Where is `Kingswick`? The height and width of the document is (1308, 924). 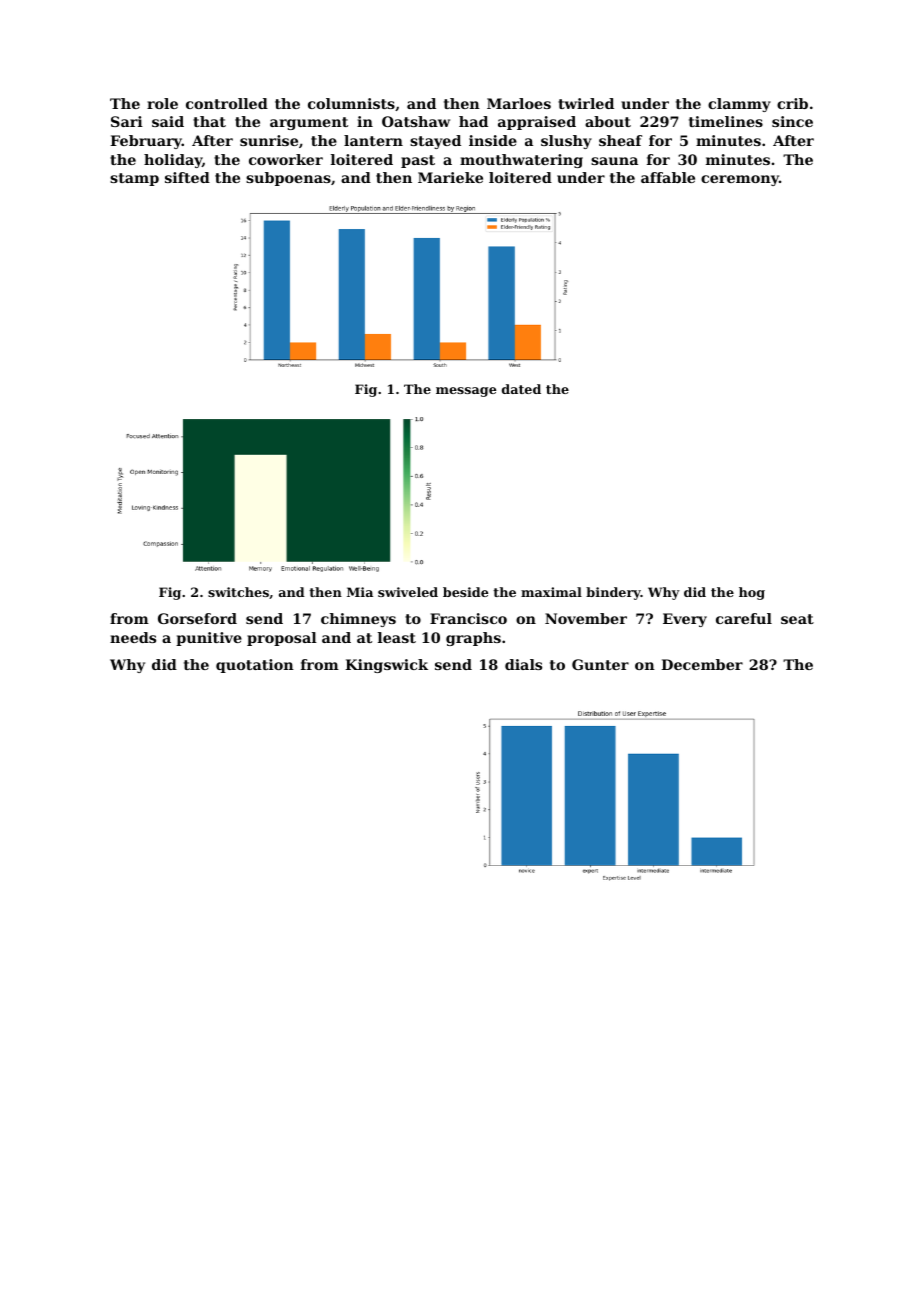
Kingswick is located at coordinates (386, 666).
